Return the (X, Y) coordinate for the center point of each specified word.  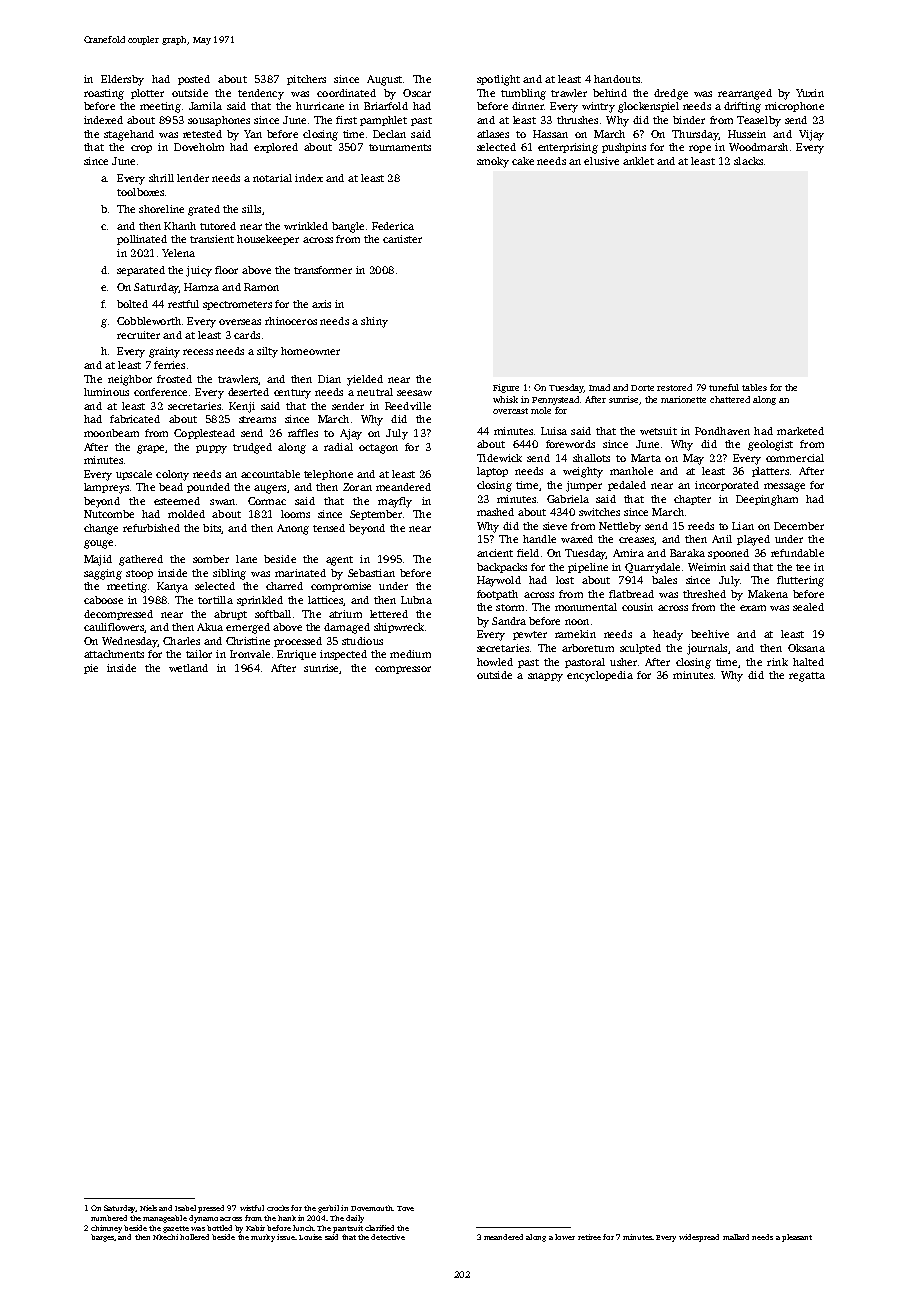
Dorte (642, 388)
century (292, 394)
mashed (495, 512)
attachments (114, 654)
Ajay (351, 434)
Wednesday (130, 642)
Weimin (707, 567)
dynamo (203, 1219)
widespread (699, 1238)
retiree (589, 1237)
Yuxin (810, 93)
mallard (736, 1237)
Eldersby (122, 80)
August (384, 80)
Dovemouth (372, 1208)
